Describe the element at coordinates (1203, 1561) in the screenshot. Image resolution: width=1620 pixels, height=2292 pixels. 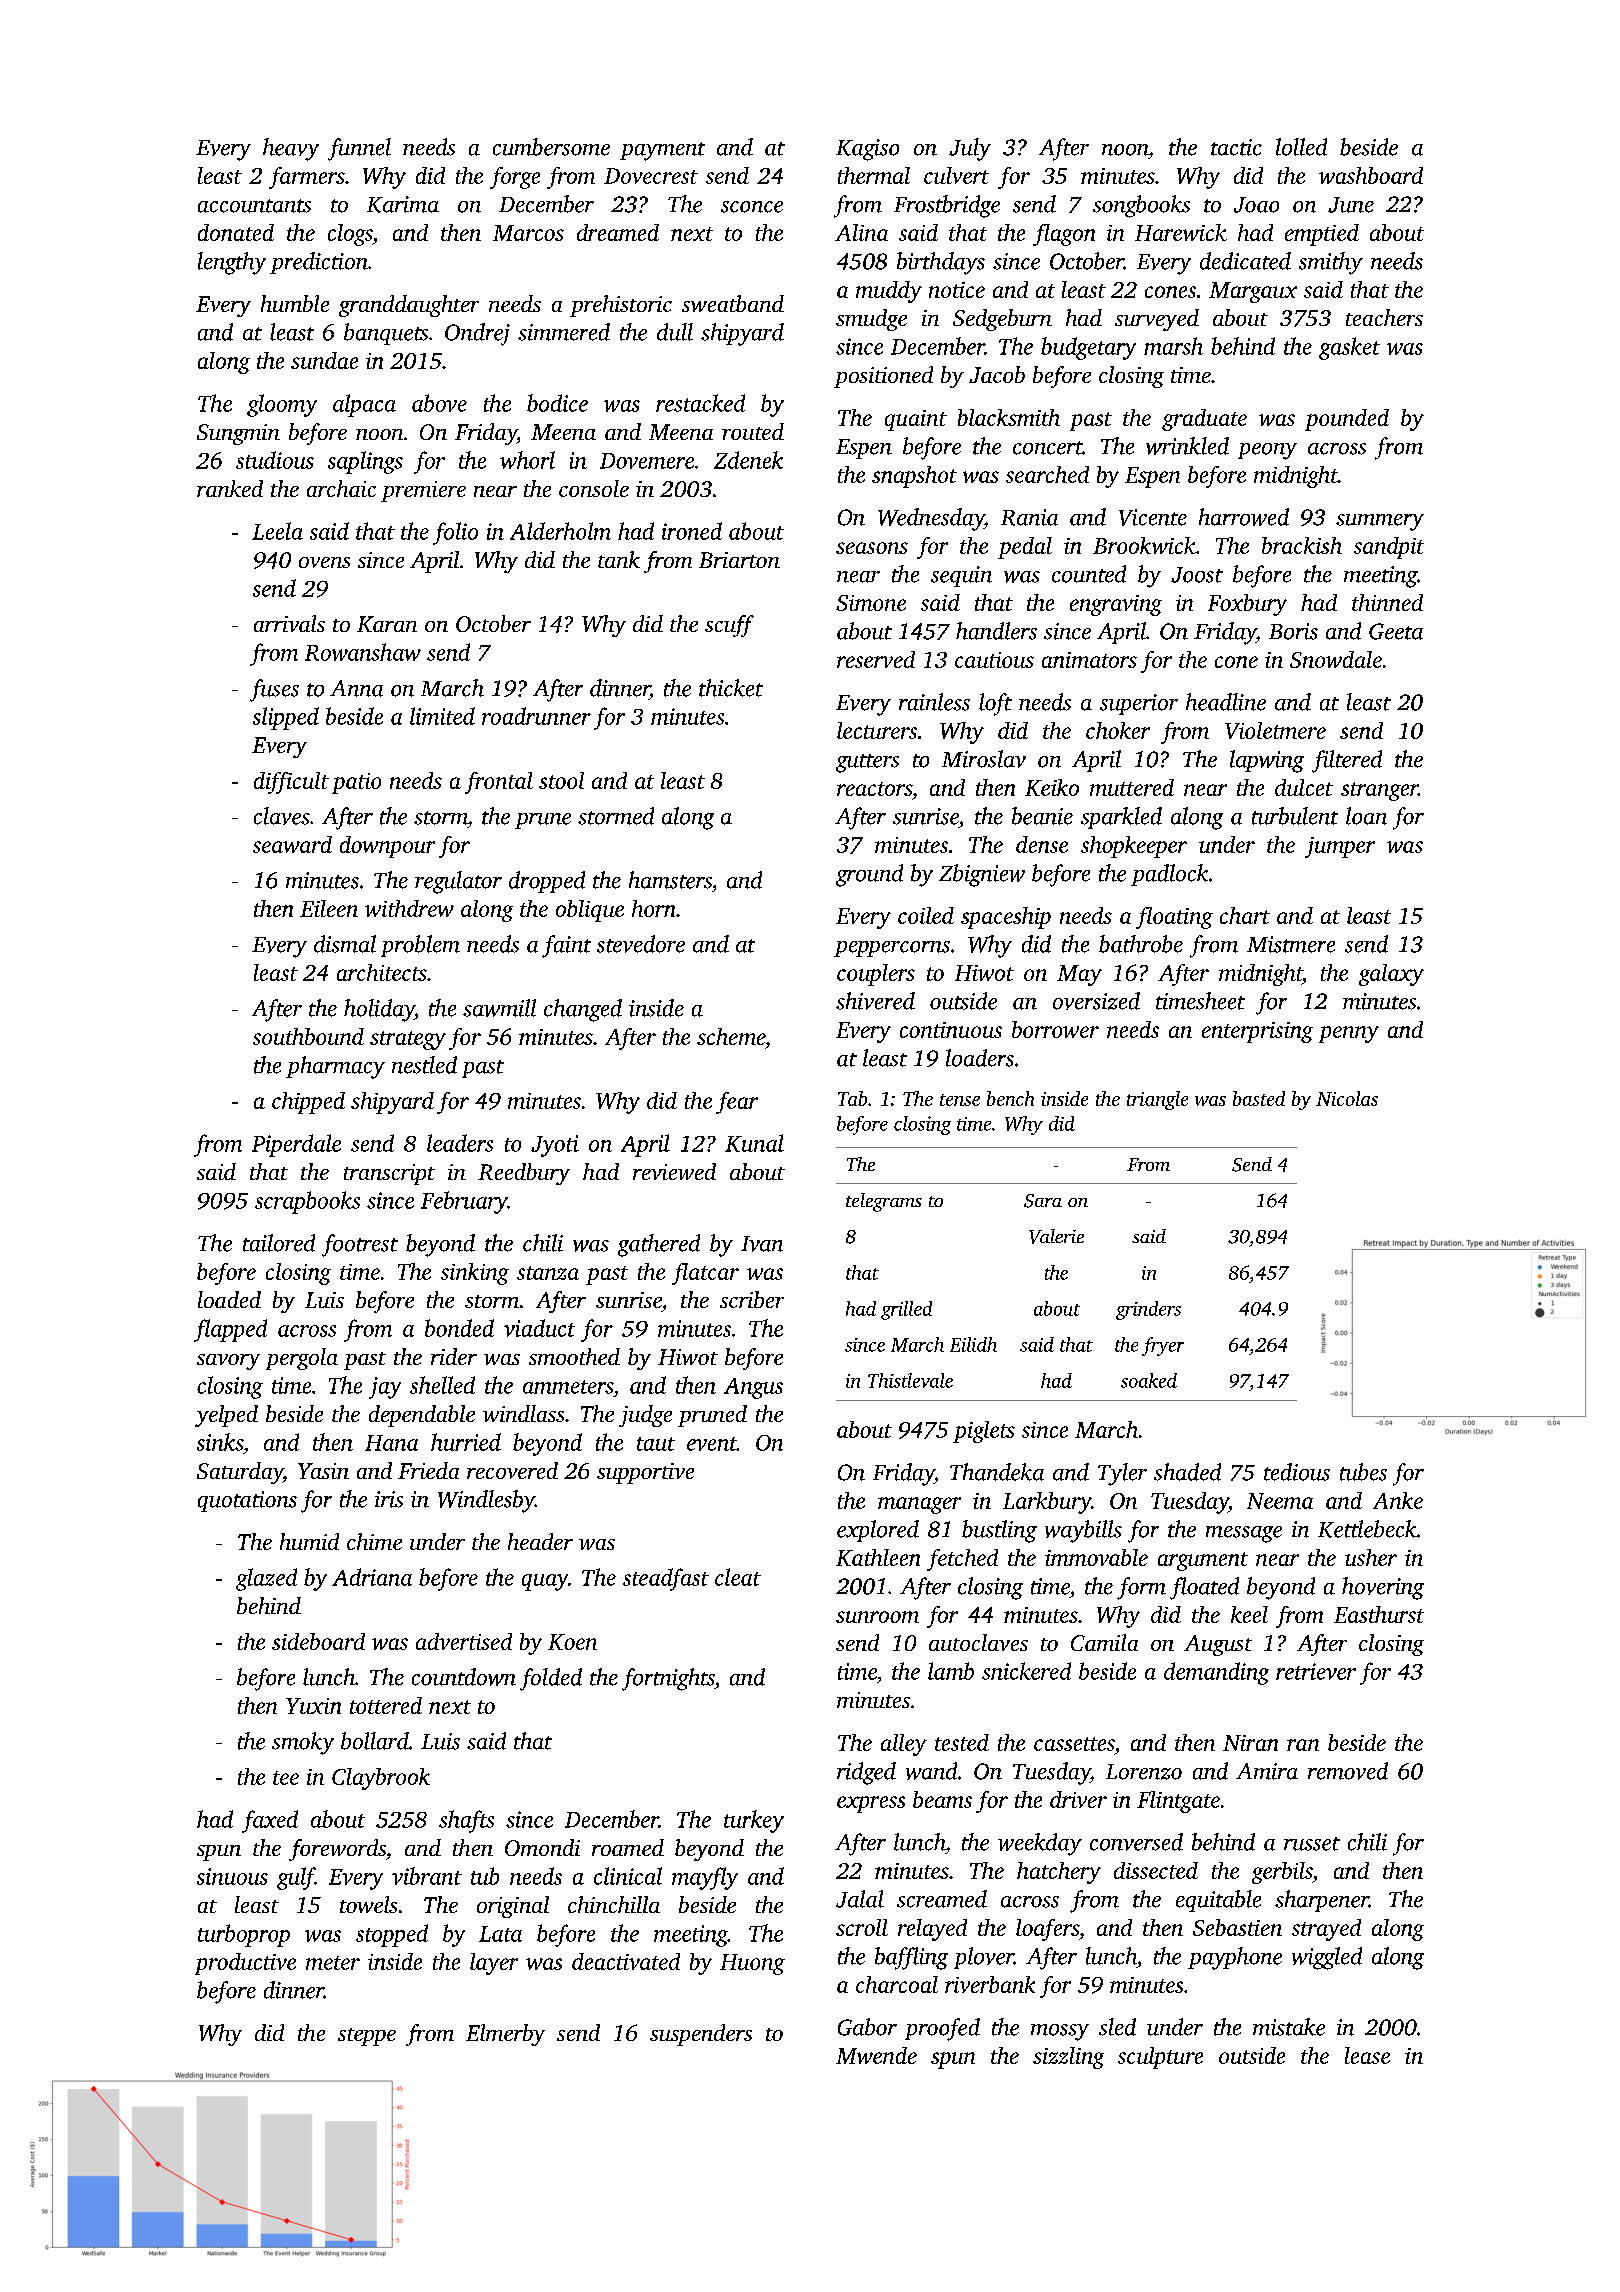
I see `argument` at that location.
